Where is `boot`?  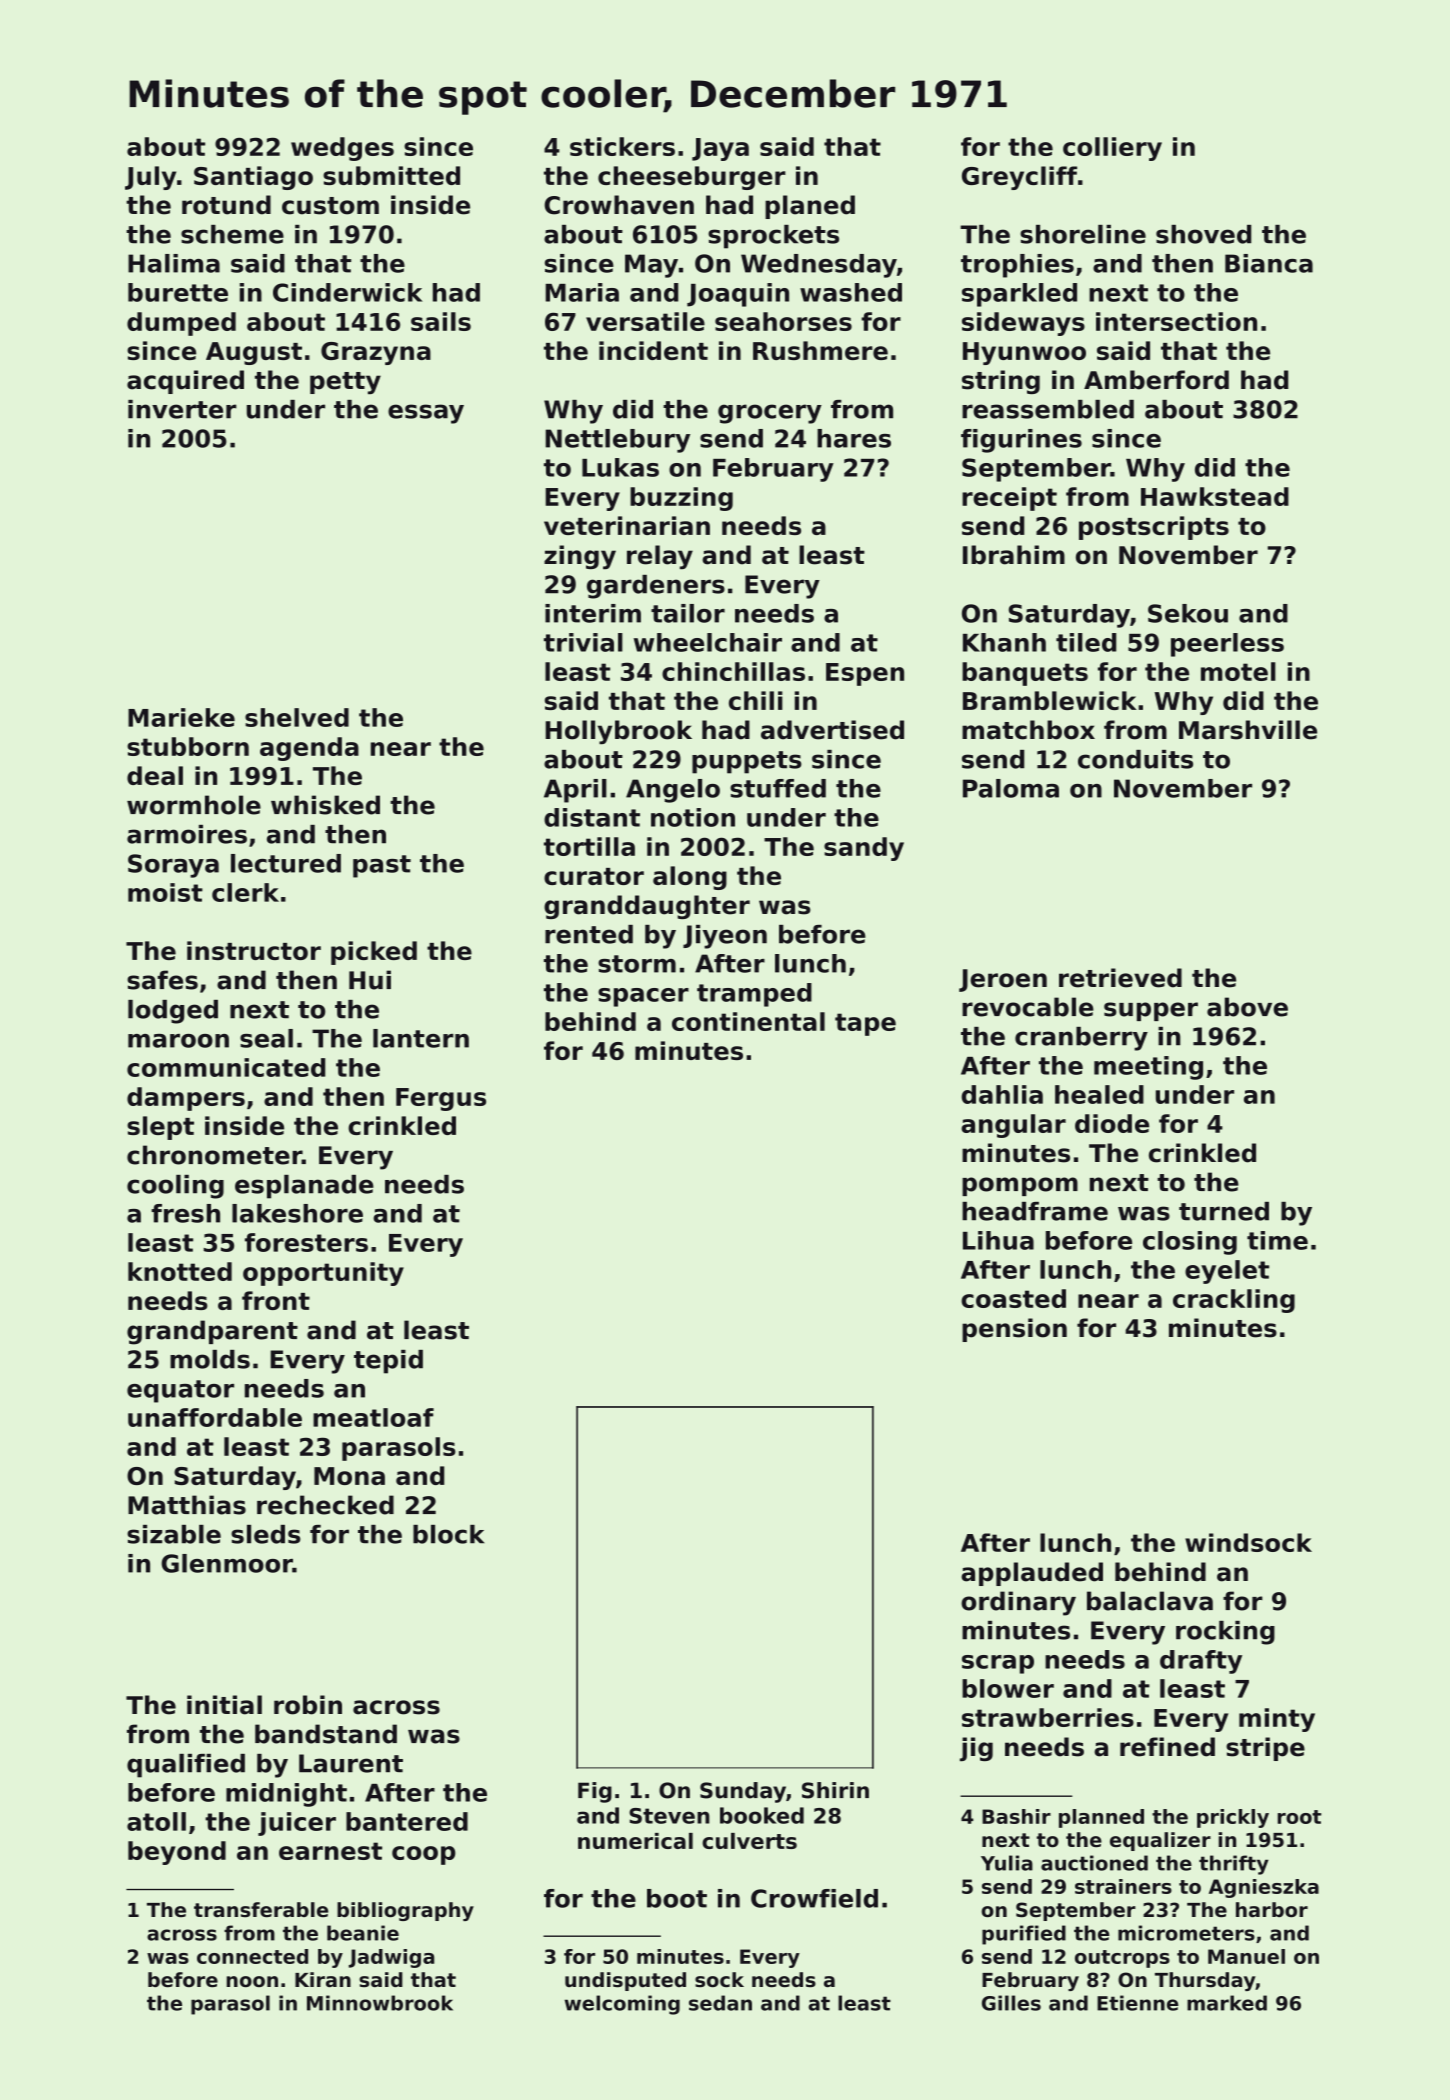 boot is located at coordinates (677, 1898).
